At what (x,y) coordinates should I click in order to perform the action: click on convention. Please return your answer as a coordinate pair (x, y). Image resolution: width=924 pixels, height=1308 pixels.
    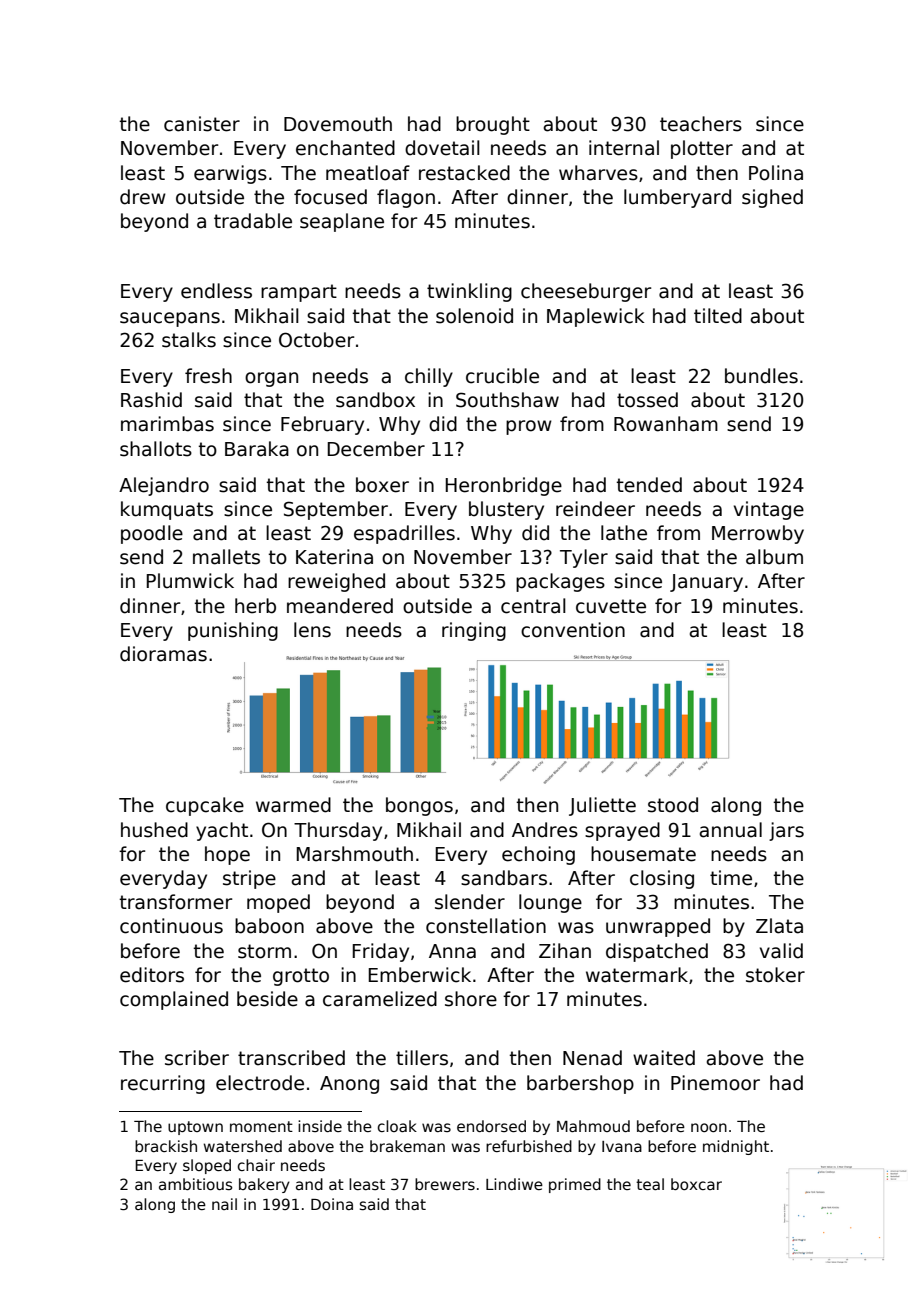
    Looking at the image, I should click on (573, 630).
